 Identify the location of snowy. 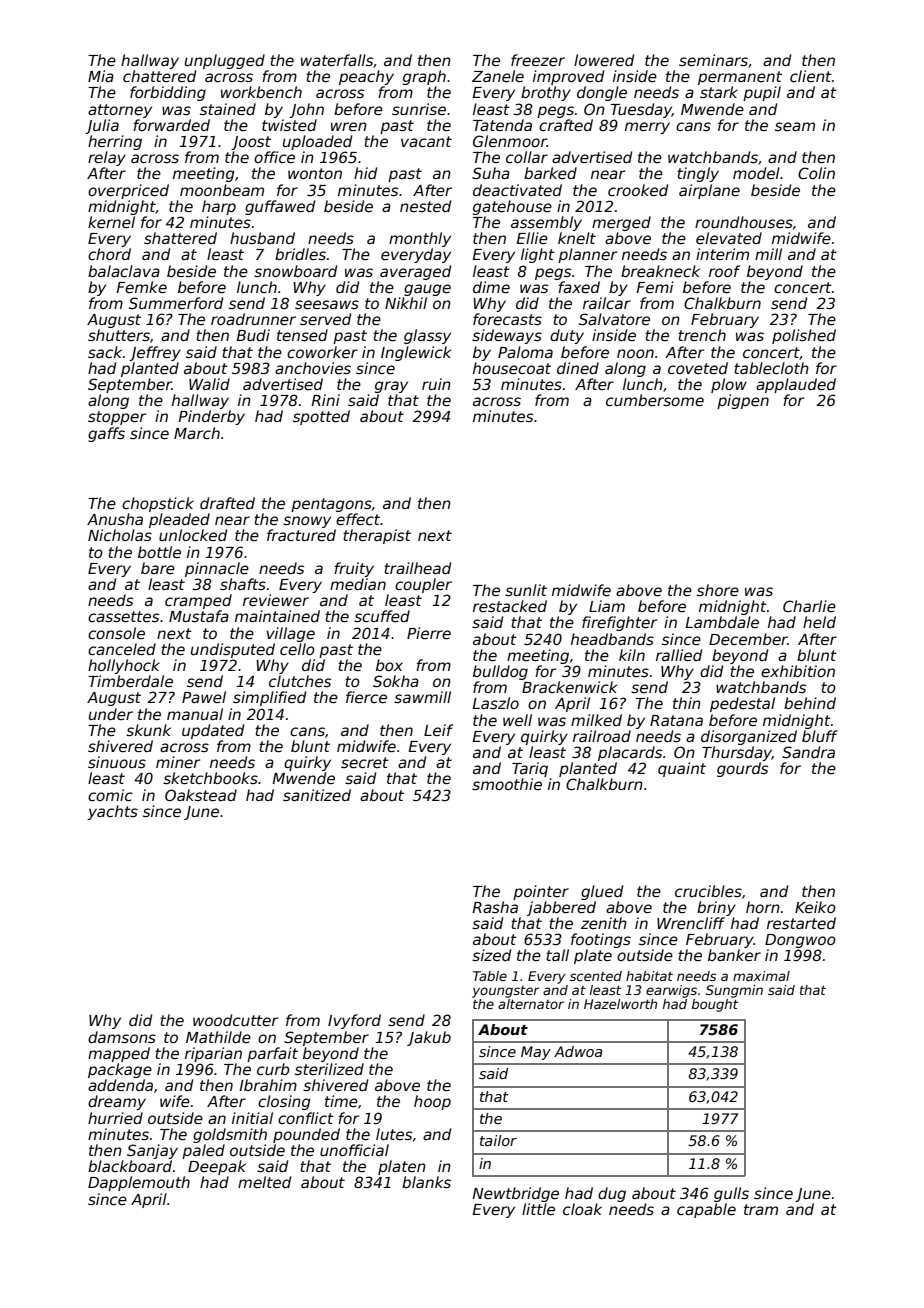
(307, 522).
